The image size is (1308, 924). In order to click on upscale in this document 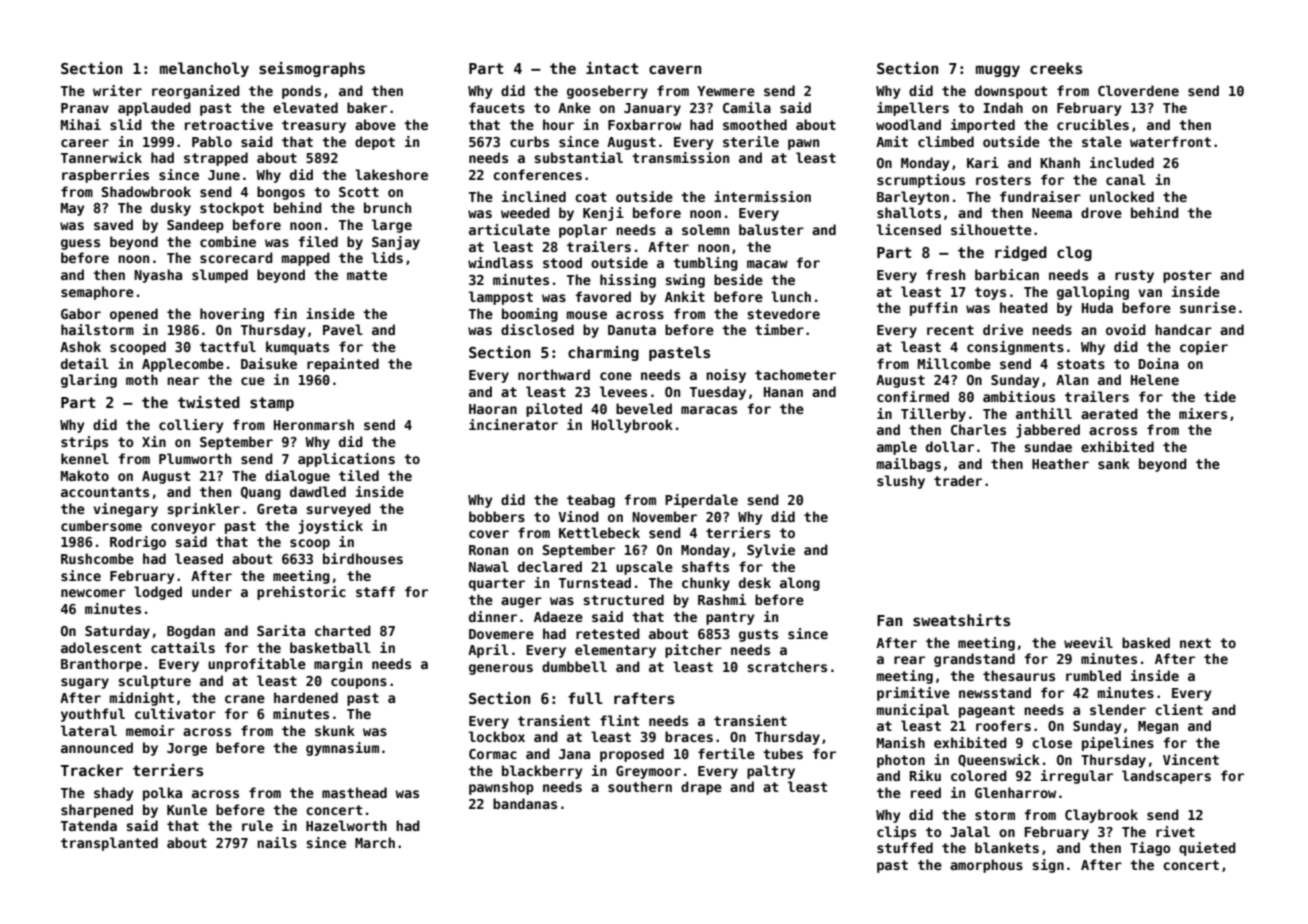, I will do `click(644, 568)`.
